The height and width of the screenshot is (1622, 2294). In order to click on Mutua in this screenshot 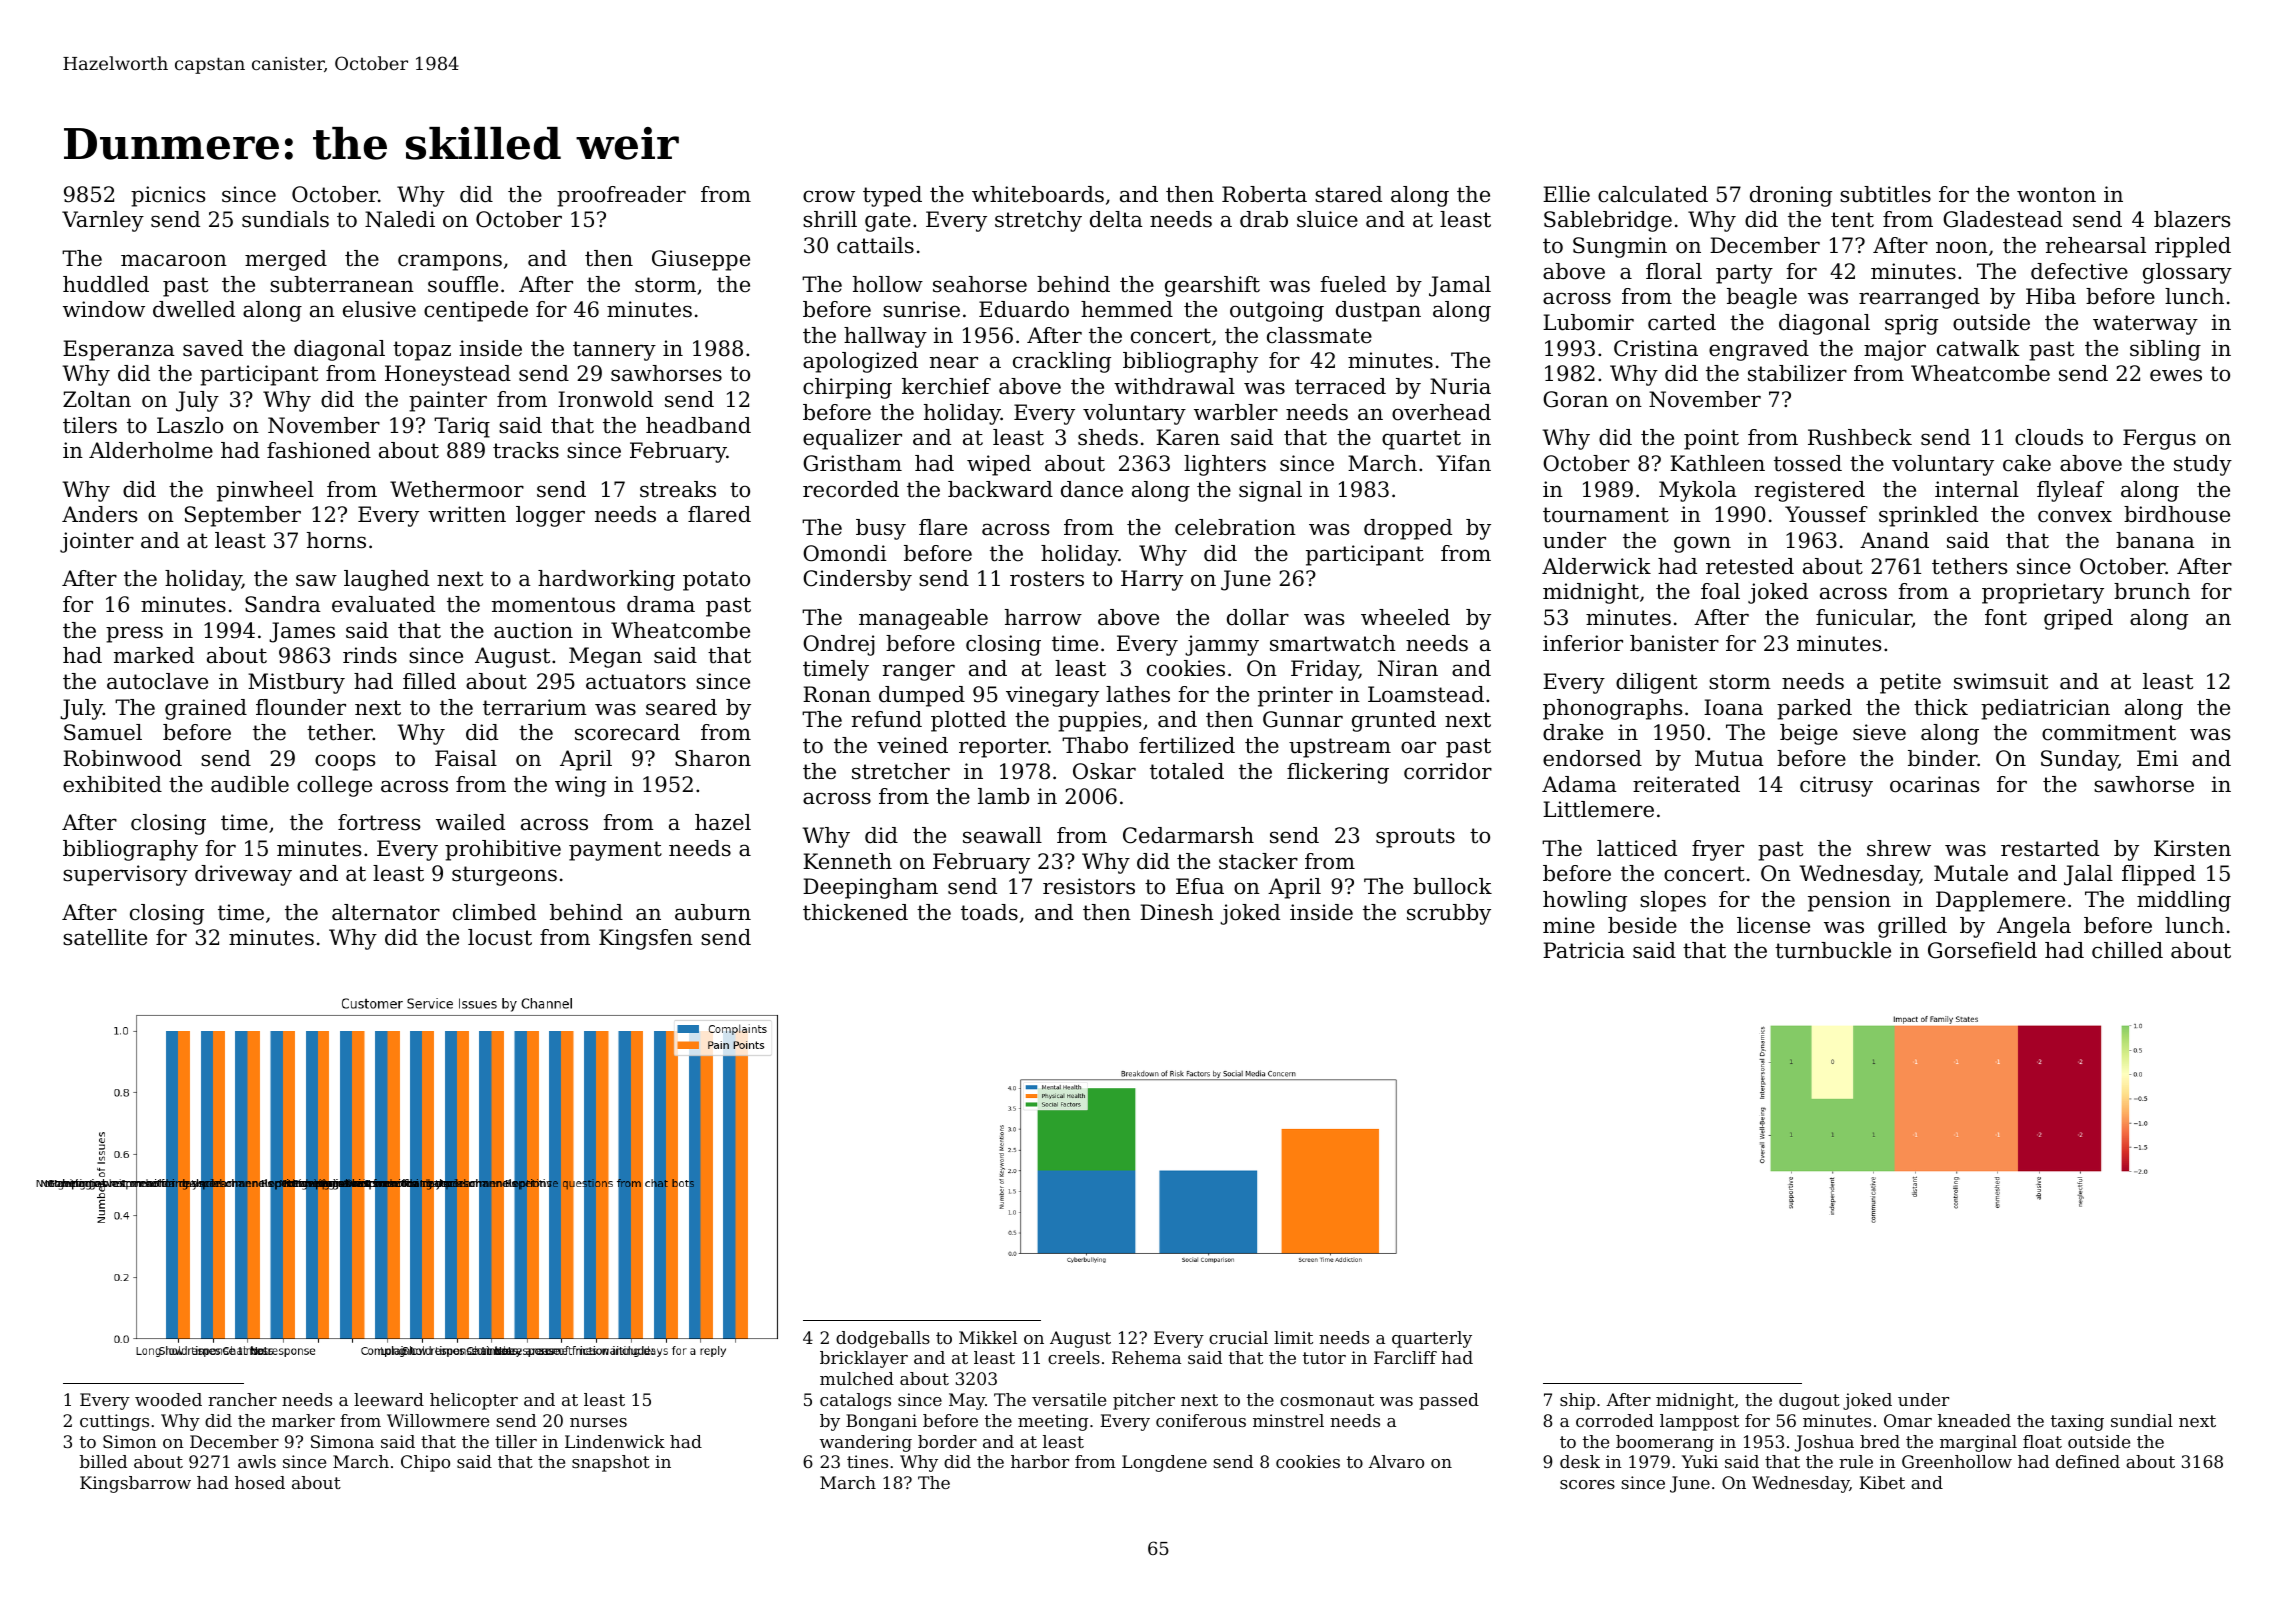, I will do `click(1729, 758)`.
